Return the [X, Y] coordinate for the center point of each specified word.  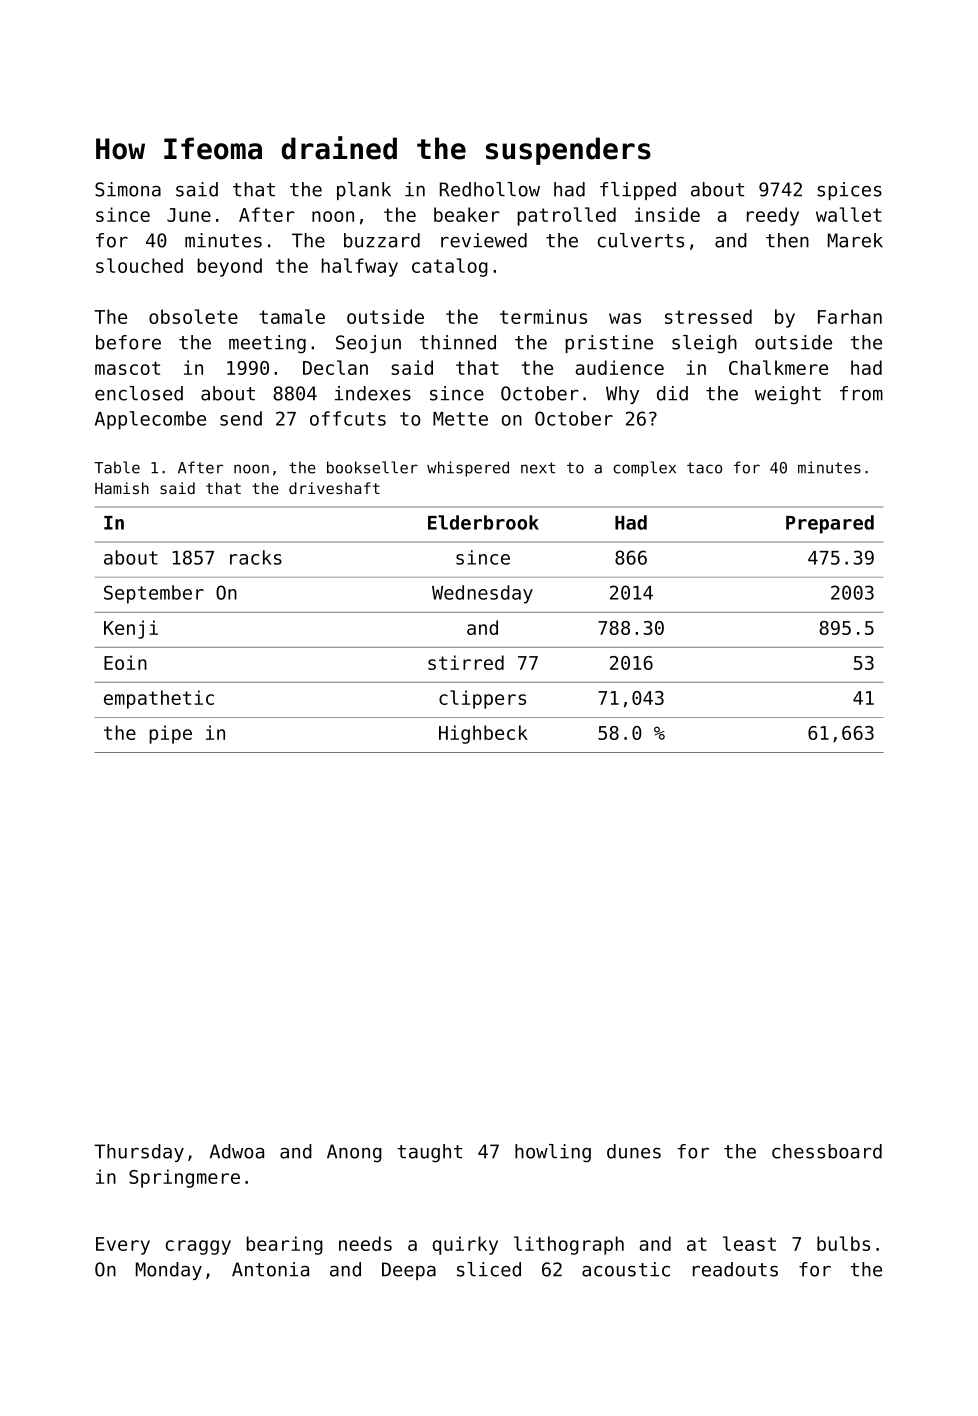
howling [553, 1153]
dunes [634, 1151]
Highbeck [483, 734]
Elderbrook [483, 522]
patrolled [566, 216]
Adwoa [237, 1151]
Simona [128, 189]
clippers [482, 699]
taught [429, 1153]
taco [704, 468]
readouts [735, 1269]
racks [256, 557]
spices [849, 191]
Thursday [139, 1153]
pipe [170, 734]
